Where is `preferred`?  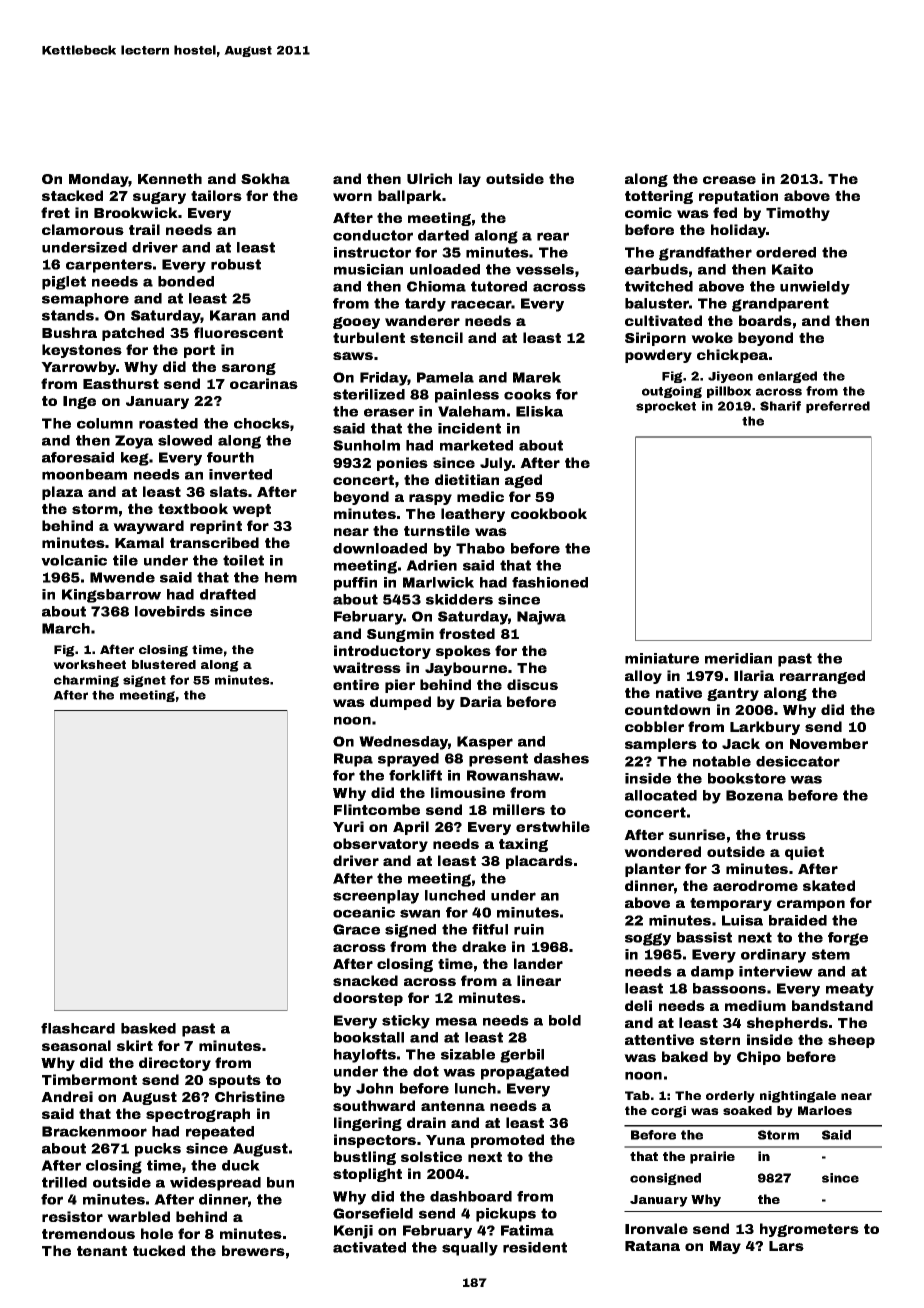 preferred is located at coordinates (838, 407).
